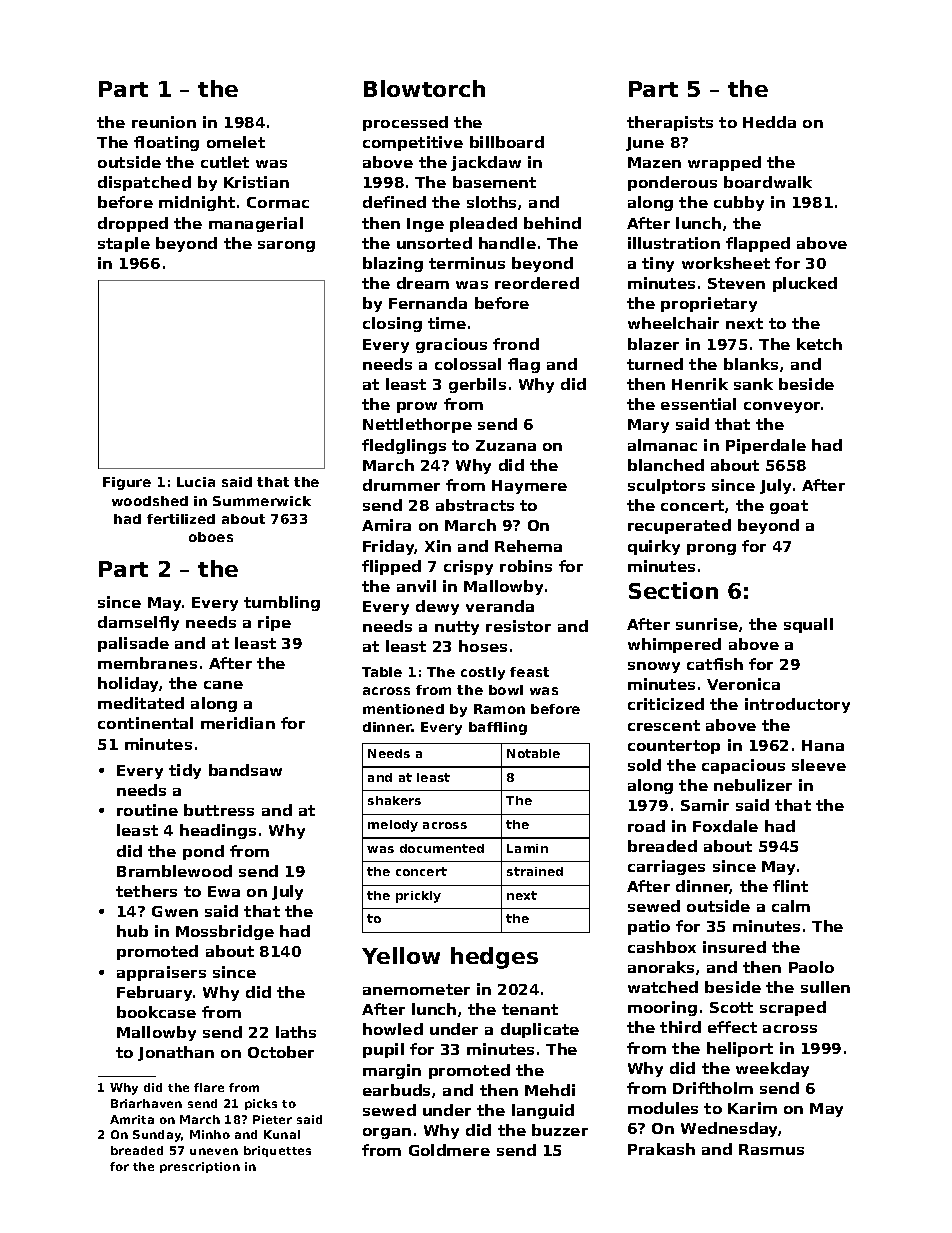 This page has width=952, height=1233. Describe the element at coordinates (282, 603) in the page. I see `tumbling` at that location.
